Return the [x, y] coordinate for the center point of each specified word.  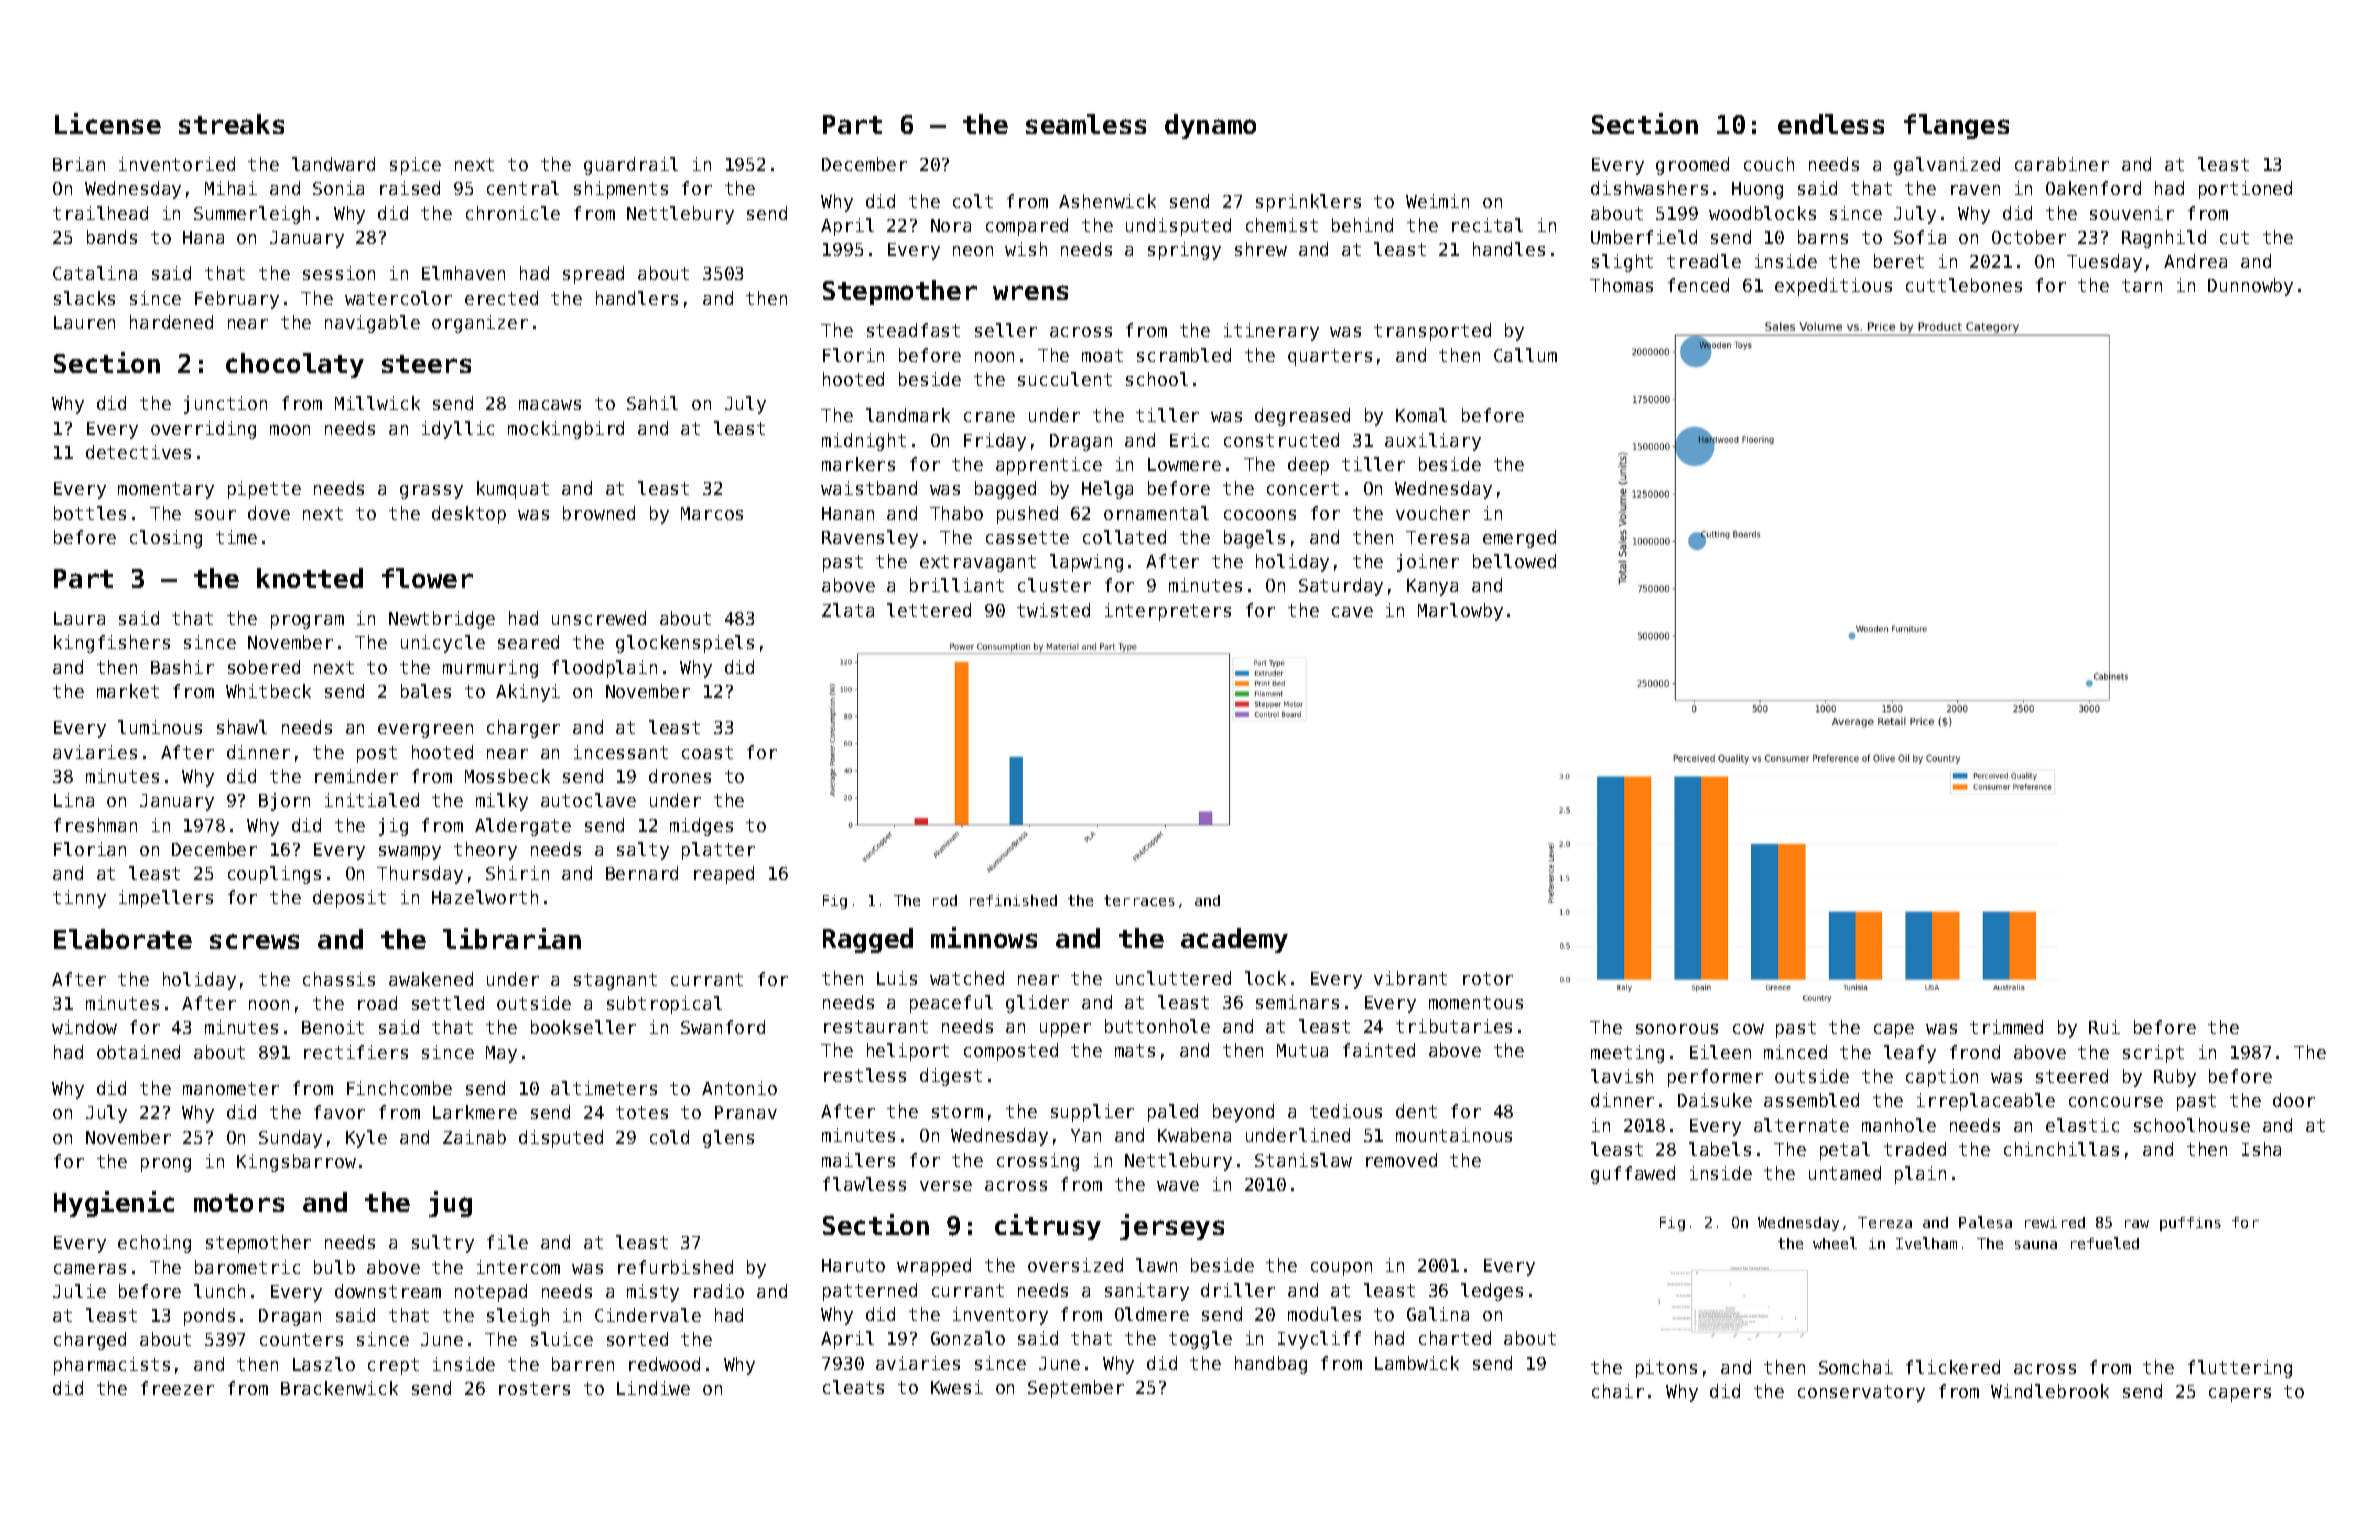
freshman [95, 825]
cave [1352, 612]
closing [166, 539]
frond [1975, 1052]
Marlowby [1460, 612]
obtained [138, 1052]
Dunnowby [2250, 287]
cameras [90, 1269]
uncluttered [1173, 978]
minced [1795, 1052]
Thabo [956, 513]
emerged [1519, 539]
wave [1178, 1186]
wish [1026, 249]
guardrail [631, 166]
